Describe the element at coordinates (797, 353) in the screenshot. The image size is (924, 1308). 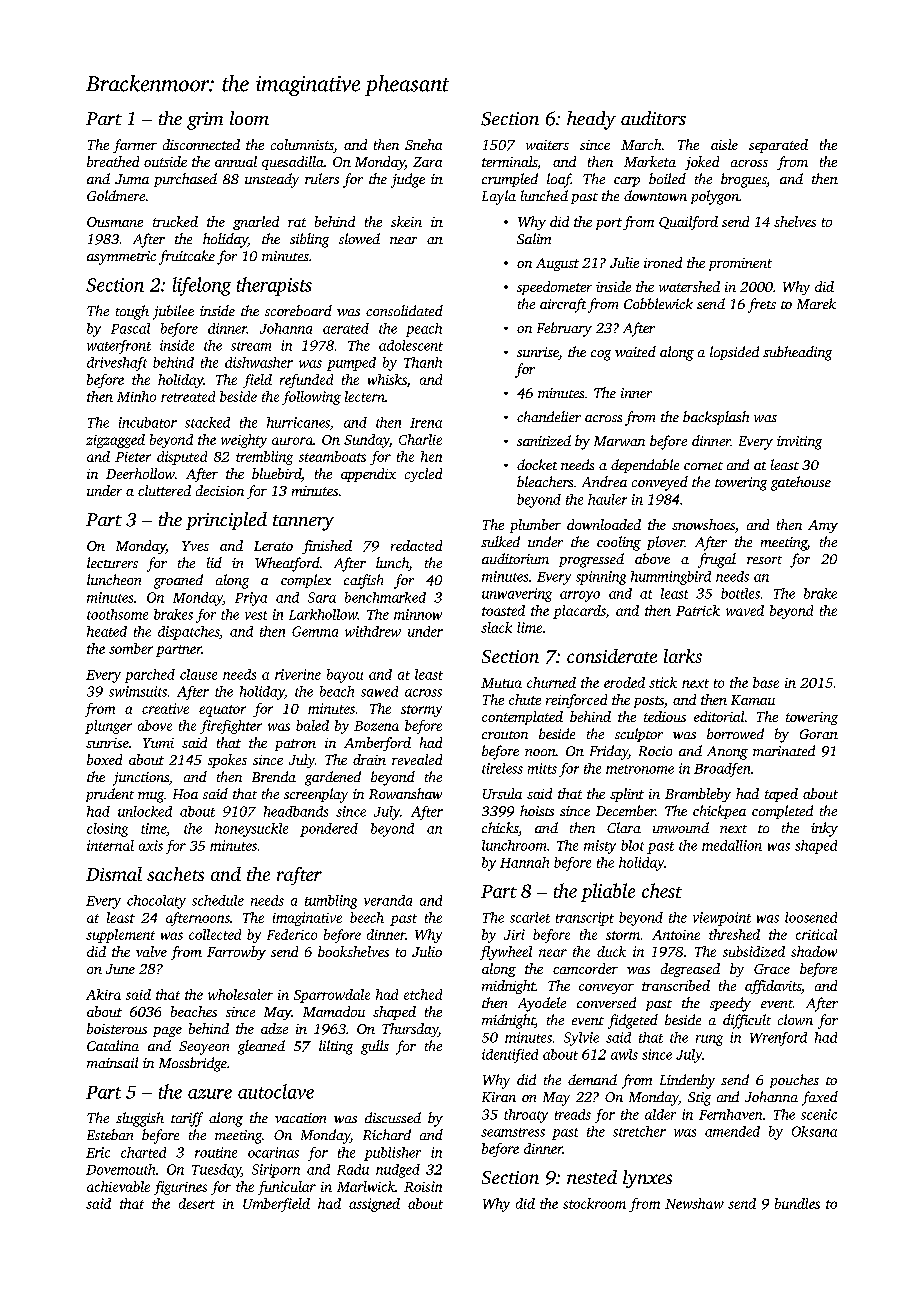
I see `subheading` at that location.
